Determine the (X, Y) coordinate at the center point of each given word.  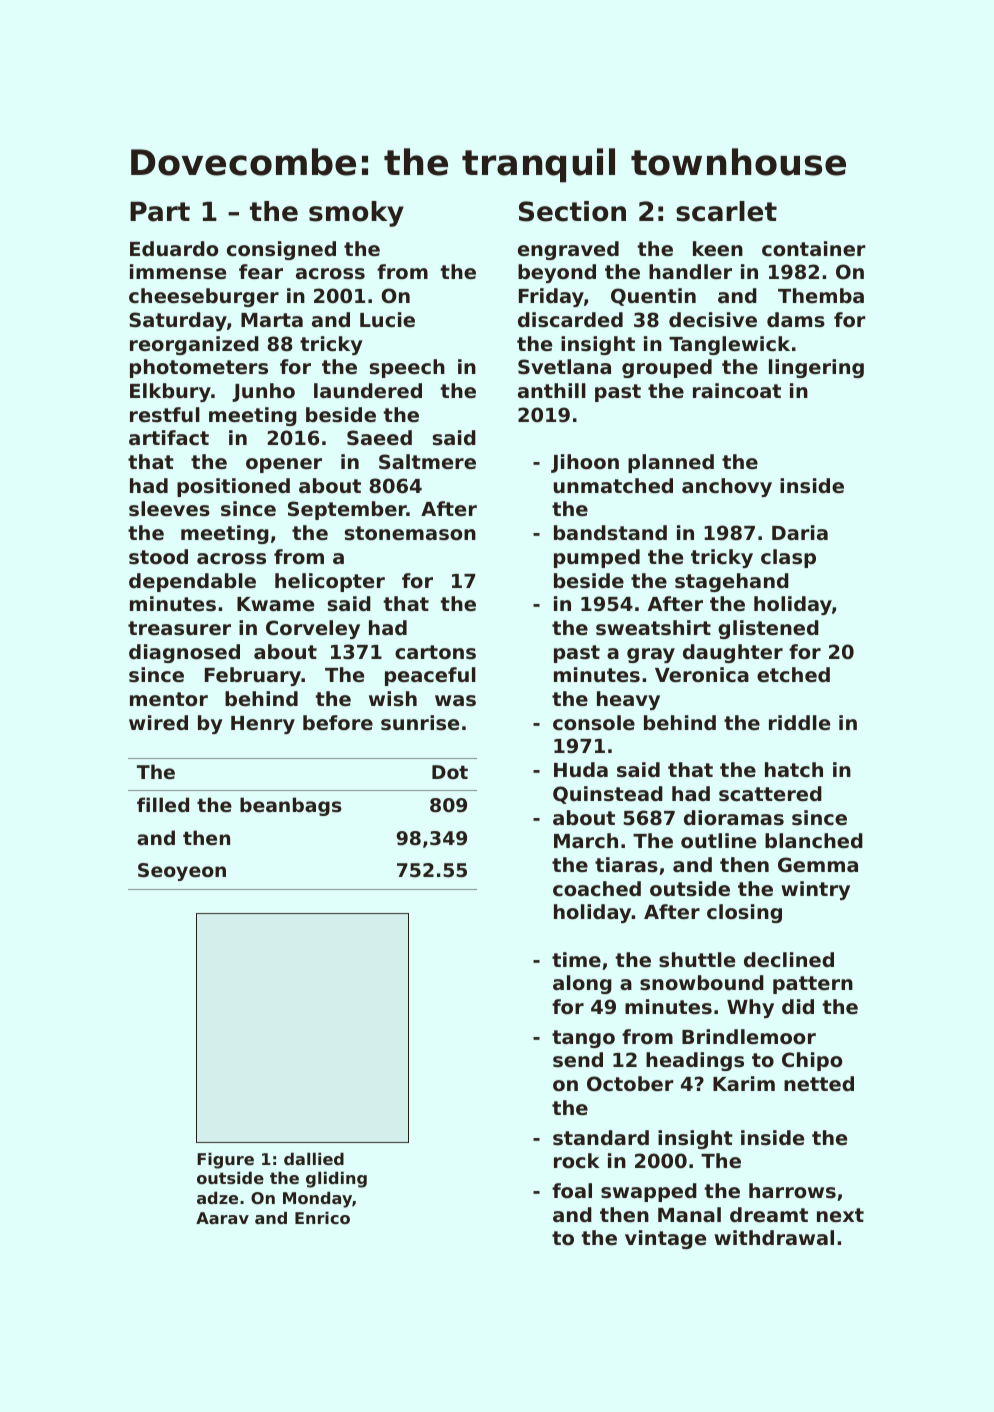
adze (217, 1197)
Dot (450, 772)
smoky (356, 214)
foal (572, 1190)
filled (163, 804)
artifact (169, 437)
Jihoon (585, 463)
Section (572, 211)
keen (718, 248)
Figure (225, 1160)
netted (819, 1083)
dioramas (734, 817)
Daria (800, 532)
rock (577, 1160)
